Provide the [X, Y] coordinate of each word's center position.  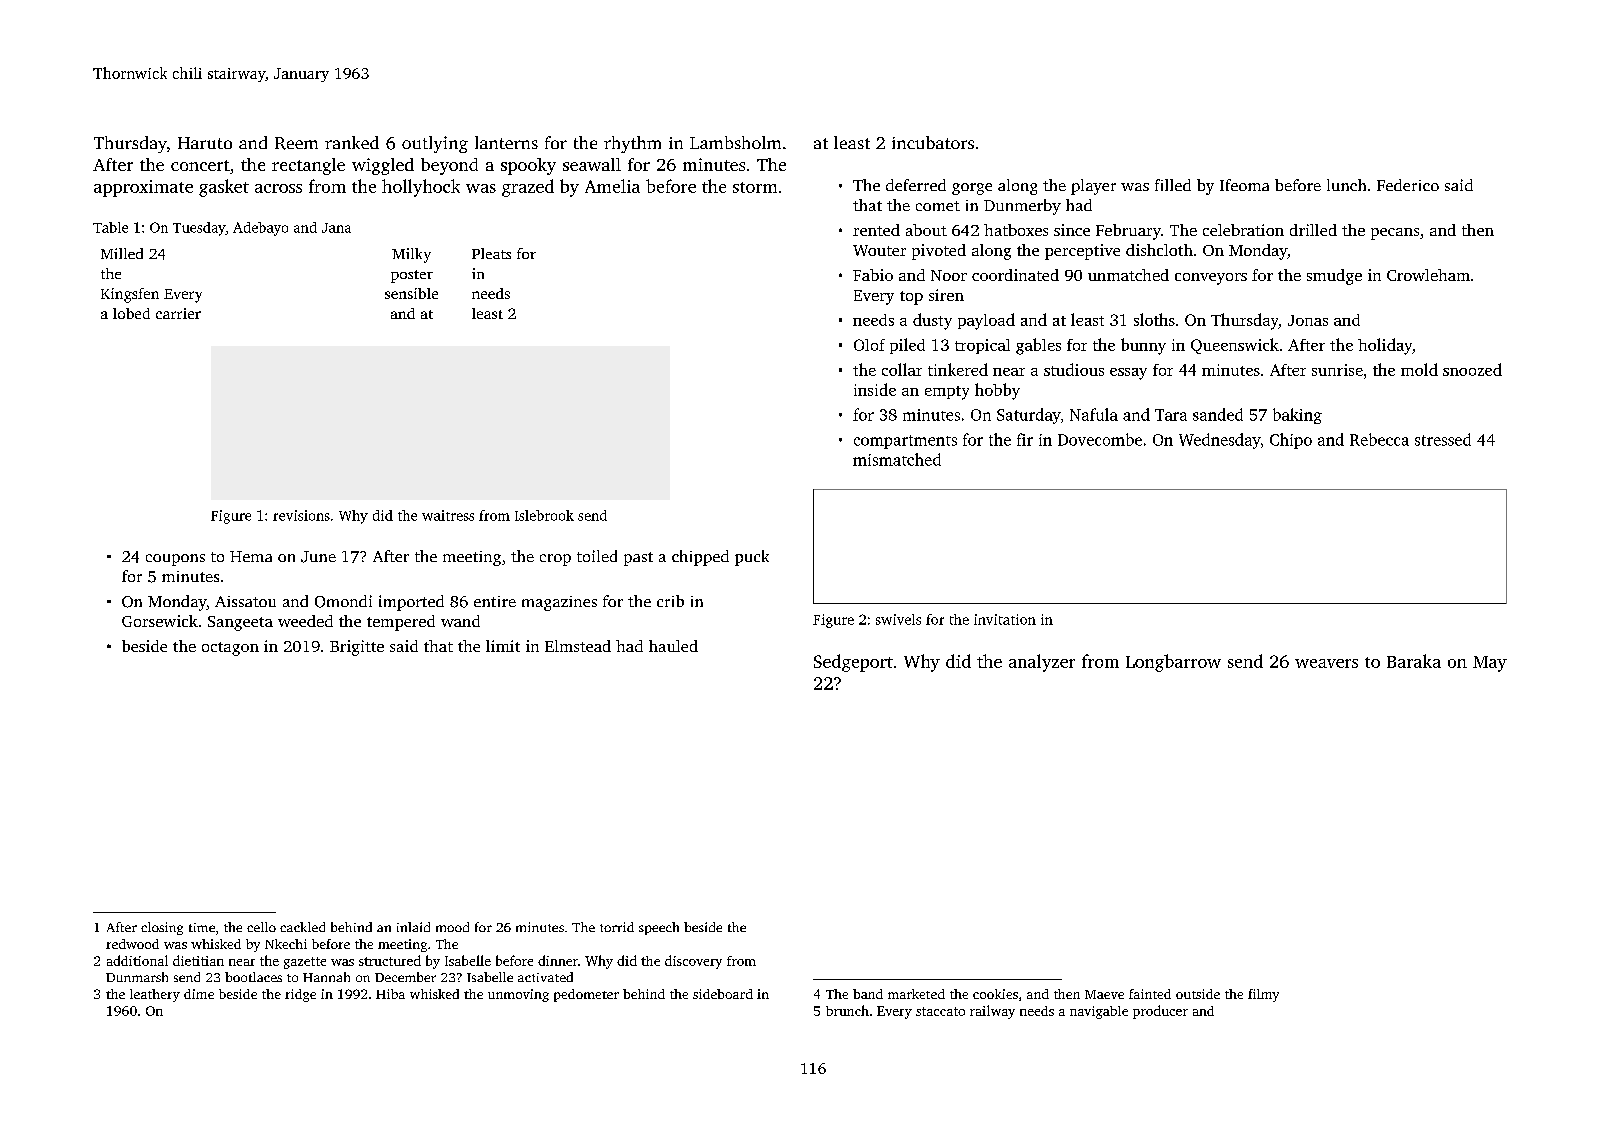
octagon [230, 649]
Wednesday [1219, 441]
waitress [448, 515]
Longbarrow [1173, 663]
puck [752, 558]
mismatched [897, 459]
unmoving [518, 995]
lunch [1346, 185]
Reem [296, 143]
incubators [933, 142]
